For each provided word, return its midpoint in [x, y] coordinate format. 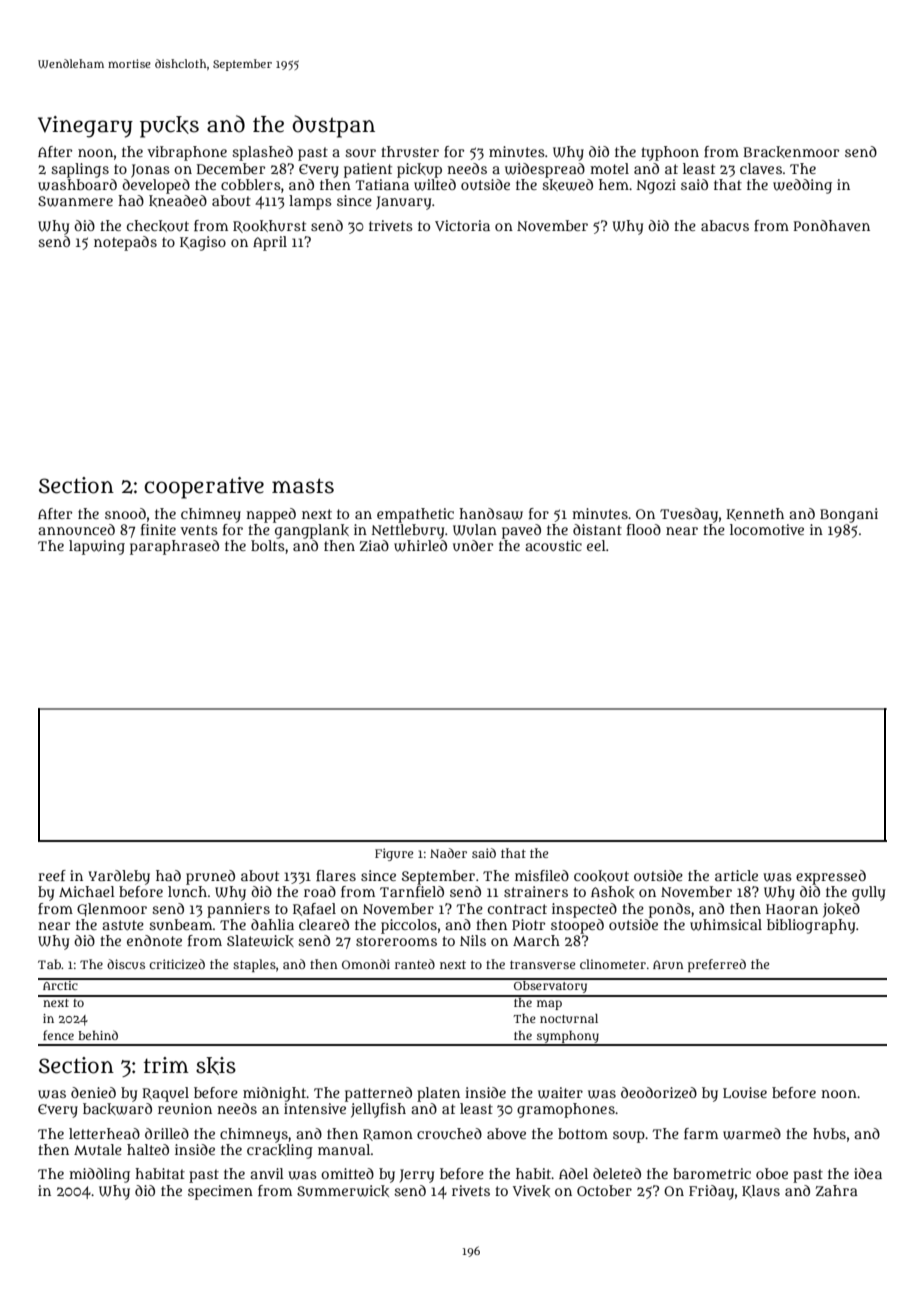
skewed [567, 185]
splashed [262, 153]
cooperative [204, 488]
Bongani [849, 515]
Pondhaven [831, 225]
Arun [668, 964]
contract [517, 909]
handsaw [491, 514]
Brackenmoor [791, 152]
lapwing [97, 547]
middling [99, 1175]
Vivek [531, 1191]
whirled [420, 546]
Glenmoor [112, 910]
